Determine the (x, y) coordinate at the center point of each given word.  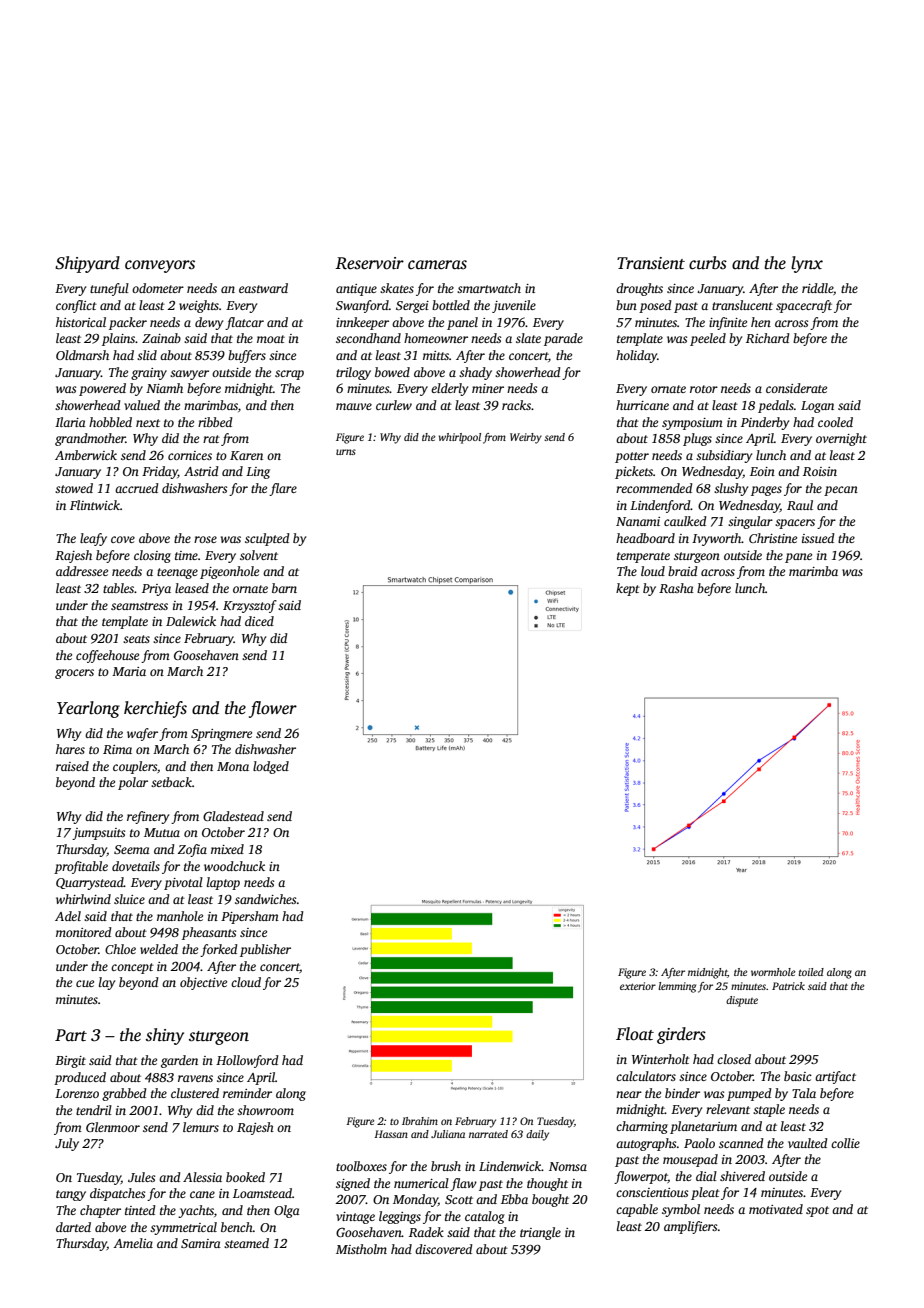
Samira (201, 1243)
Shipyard (87, 264)
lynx (807, 264)
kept (628, 589)
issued (818, 538)
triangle (540, 1233)
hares (70, 749)
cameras (437, 265)
